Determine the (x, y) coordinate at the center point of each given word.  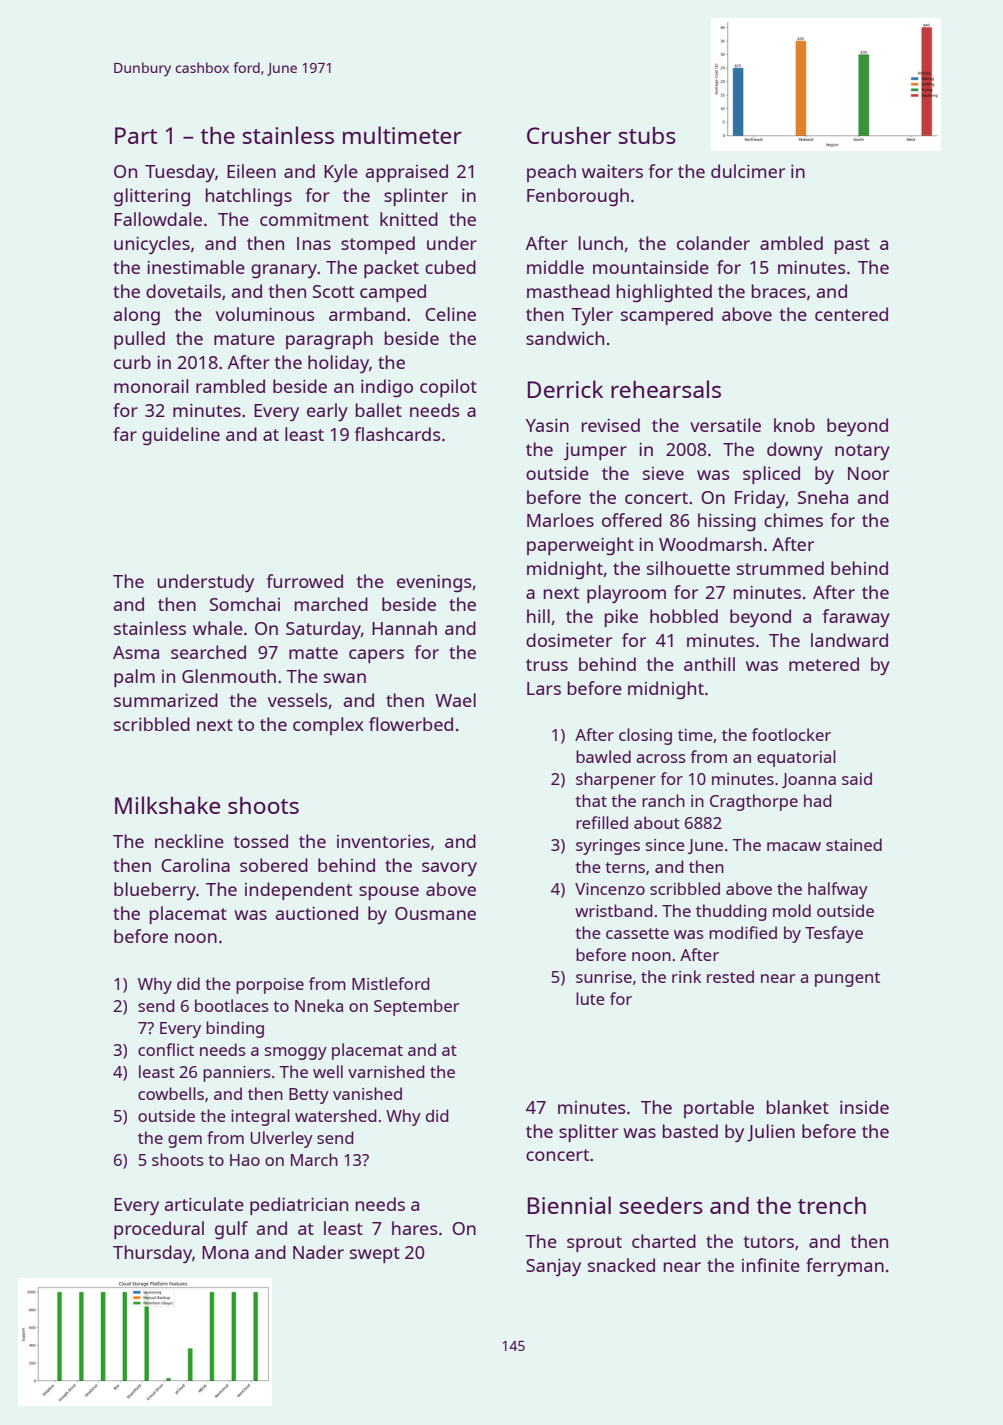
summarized (166, 700)
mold (792, 910)
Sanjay (553, 1267)
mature (244, 339)
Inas (314, 243)
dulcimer (748, 171)
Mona (225, 1252)
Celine (450, 314)
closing (645, 736)
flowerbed (411, 724)
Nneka (319, 1005)
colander (713, 243)
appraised (407, 173)
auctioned (317, 913)
